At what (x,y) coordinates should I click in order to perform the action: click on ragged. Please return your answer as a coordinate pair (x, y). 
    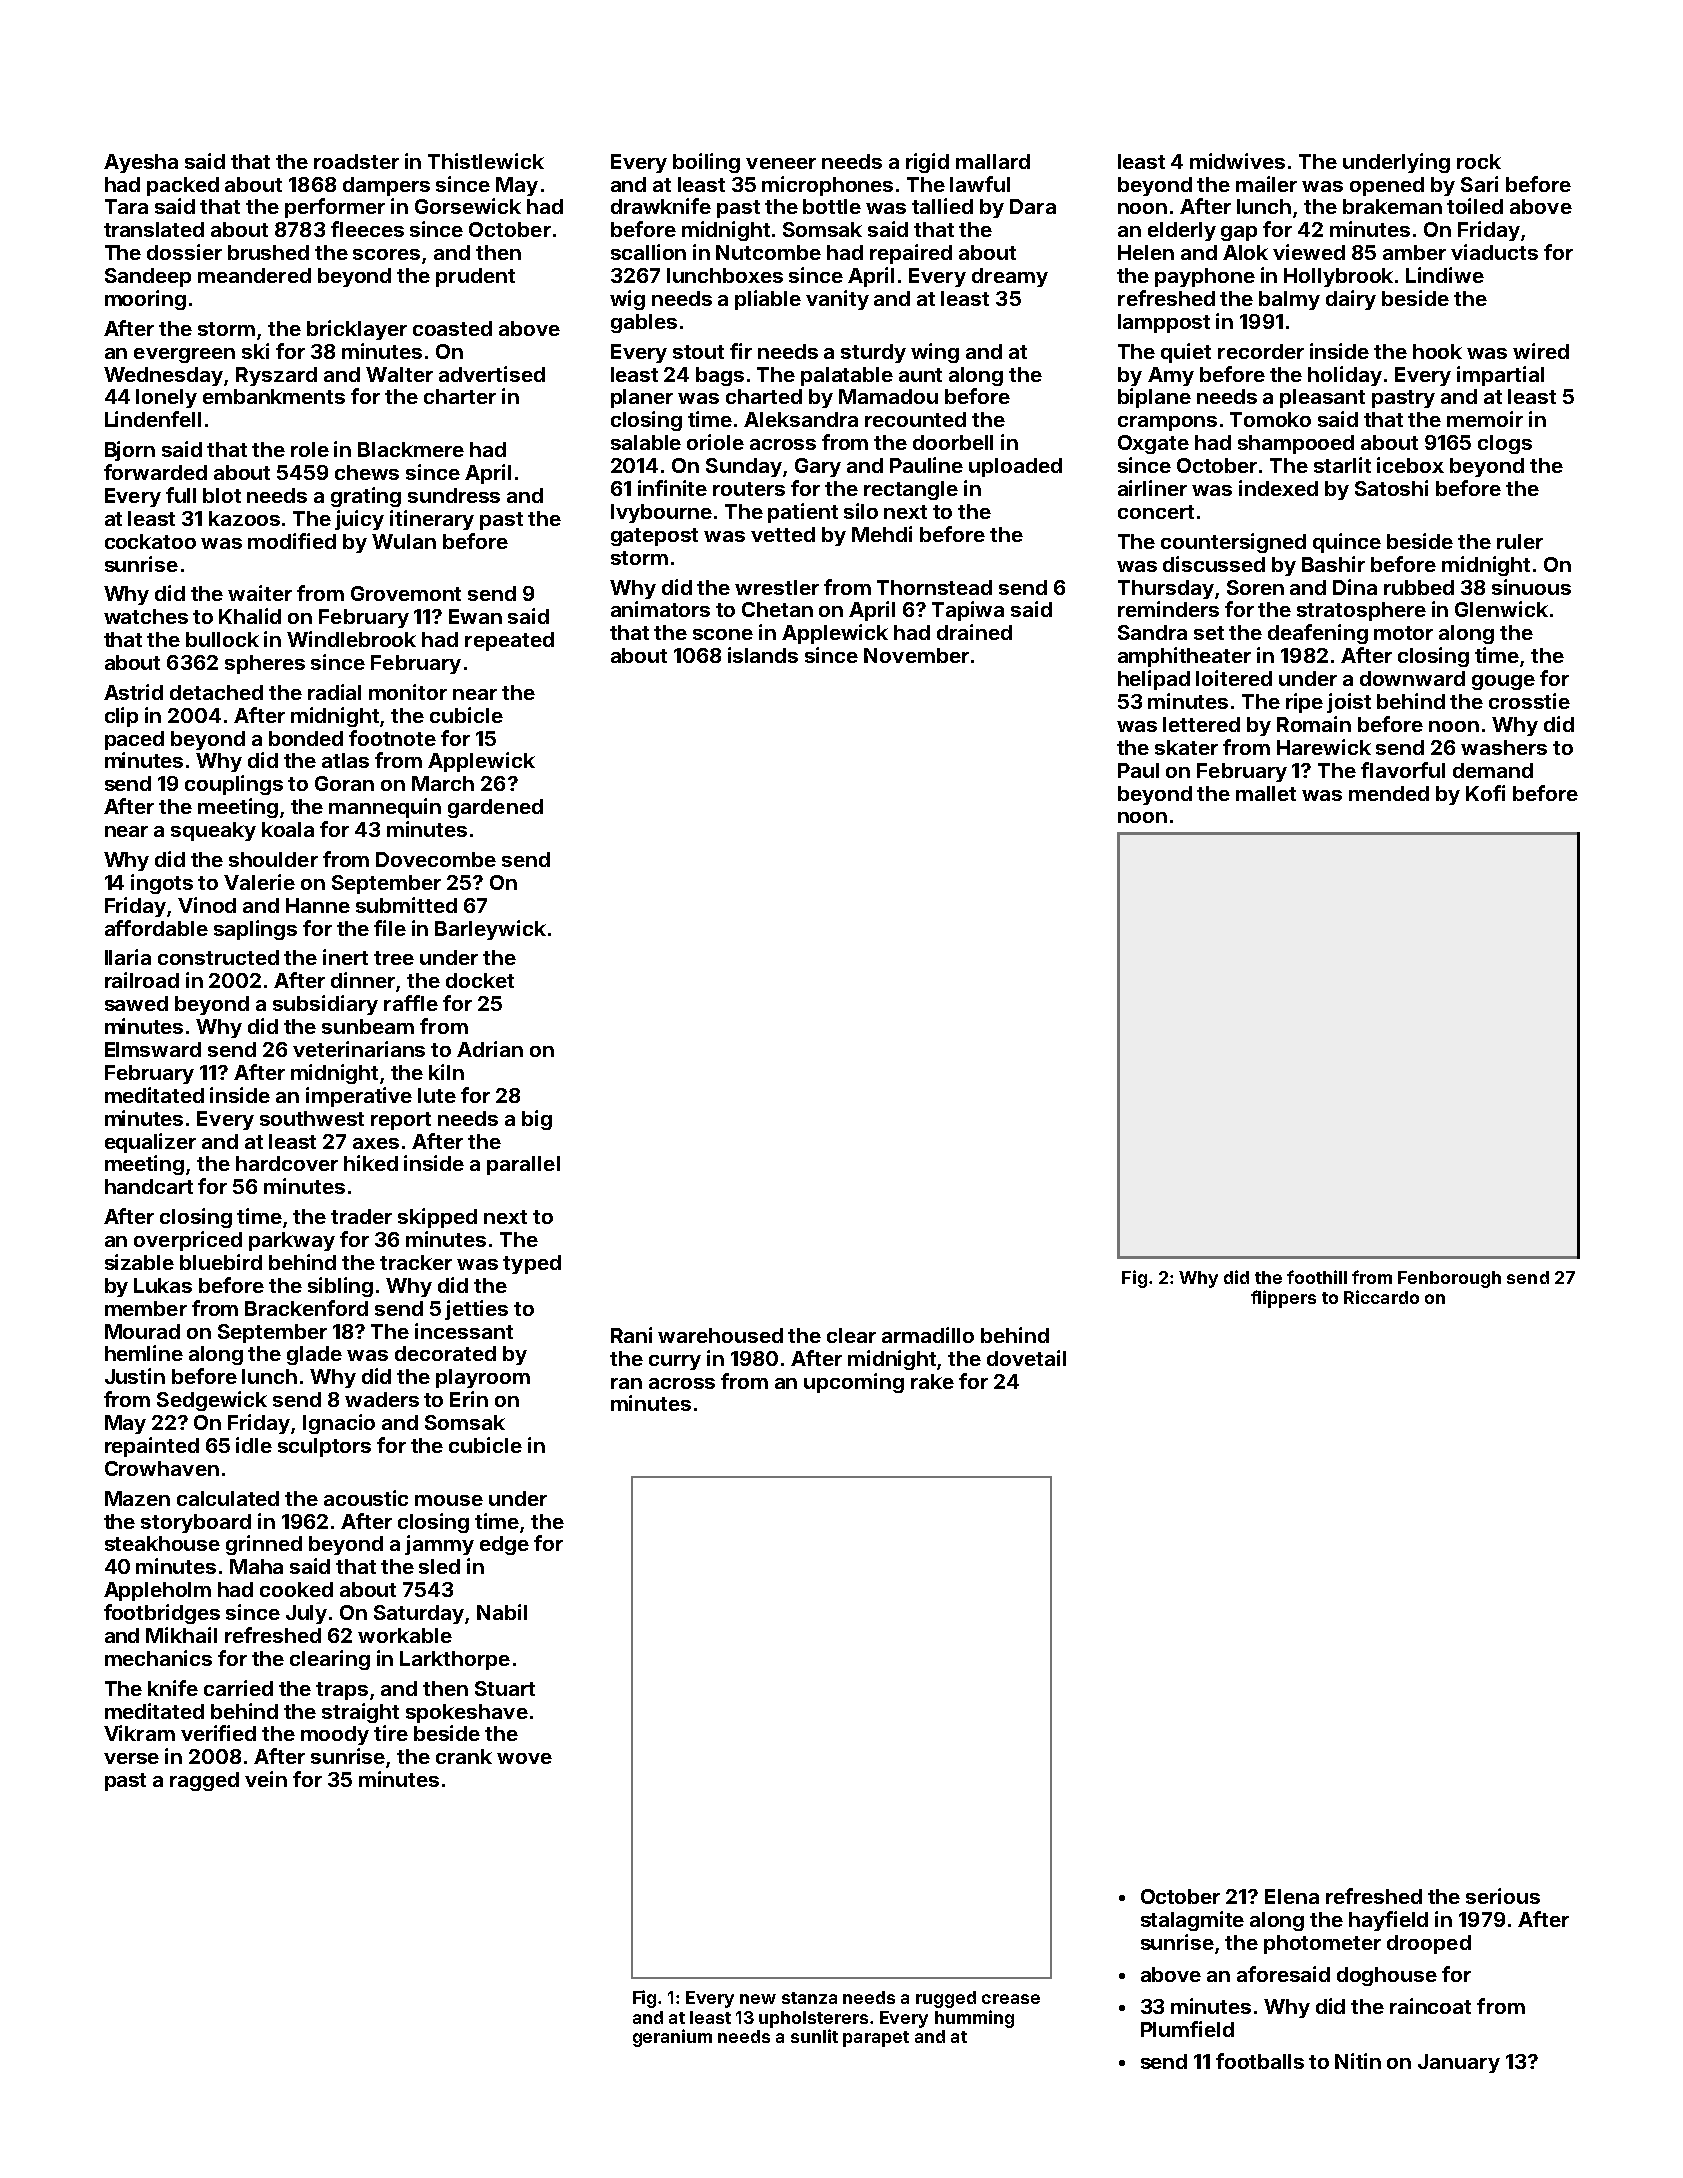
    Looking at the image, I should click on (204, 1781).
